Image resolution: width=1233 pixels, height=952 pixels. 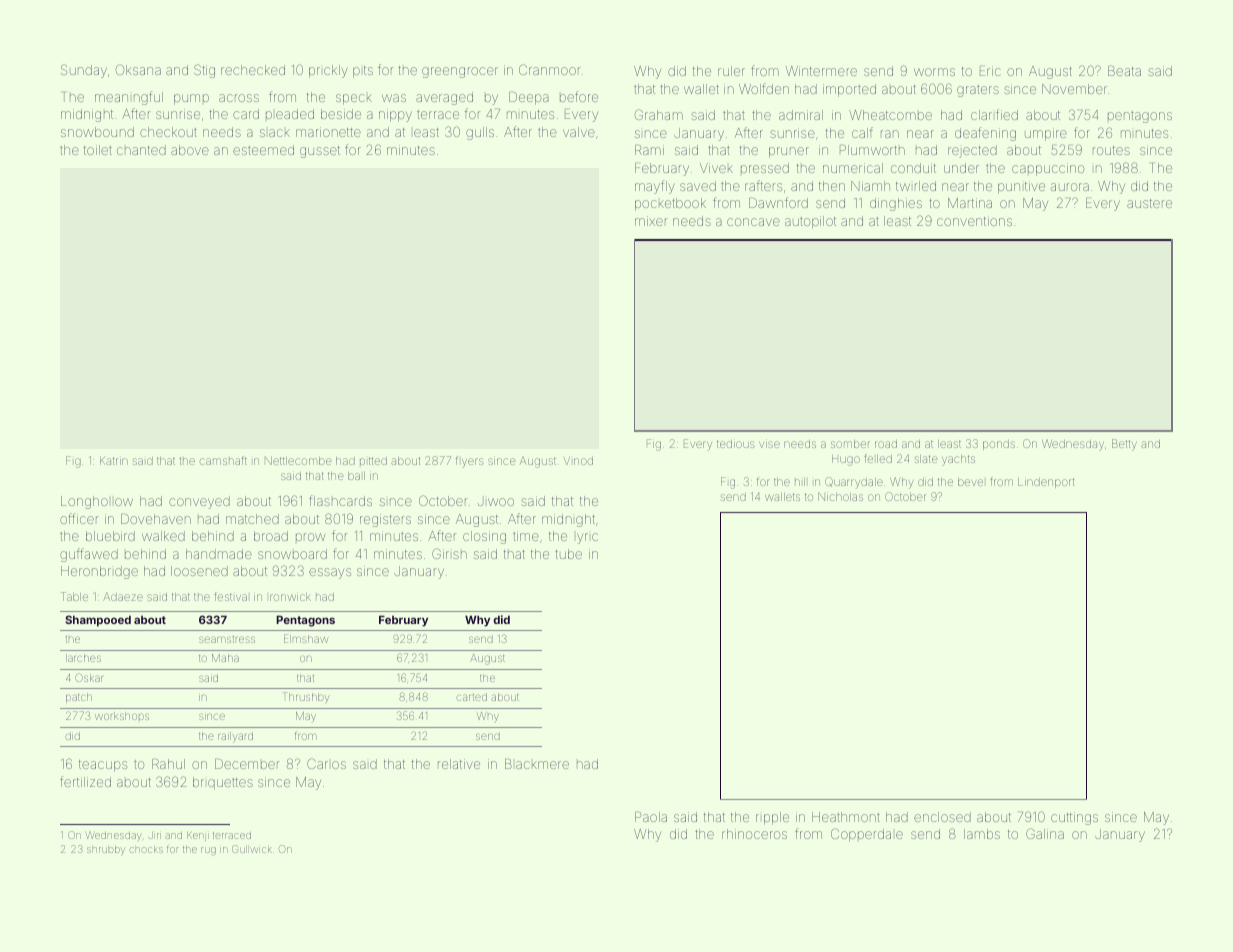 I want to click on ripple, so click(x=772, y=818).
